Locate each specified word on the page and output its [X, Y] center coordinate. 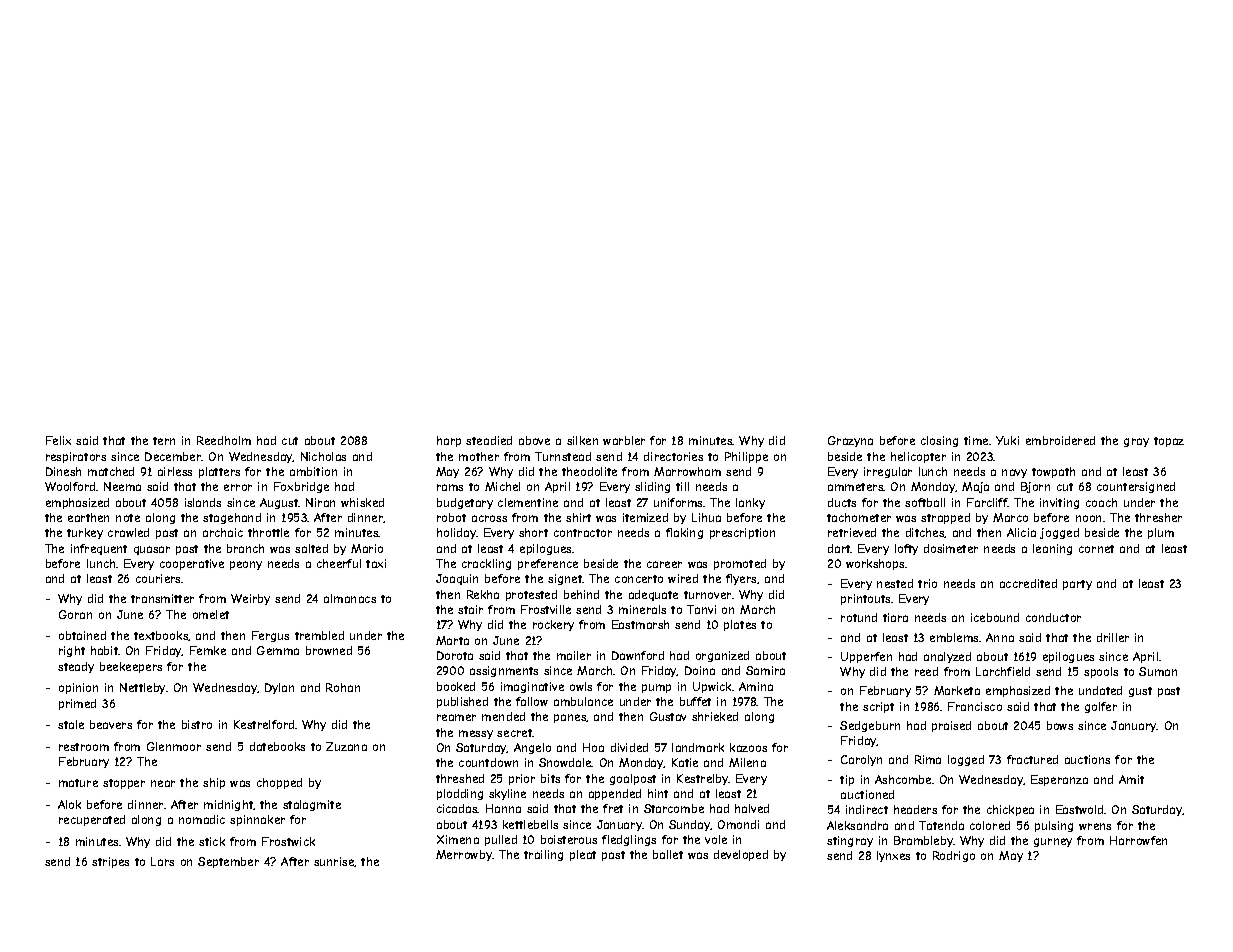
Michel [502, 486]
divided [629, 747]
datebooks [277, 746]
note [128, 518]
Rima [928, 759]
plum [1161, 533]
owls [581, 686]
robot [451, 517]
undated [1100, 690]
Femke [208, 650]
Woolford [70, 486]
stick [212, 841]
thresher [1158, 517]
